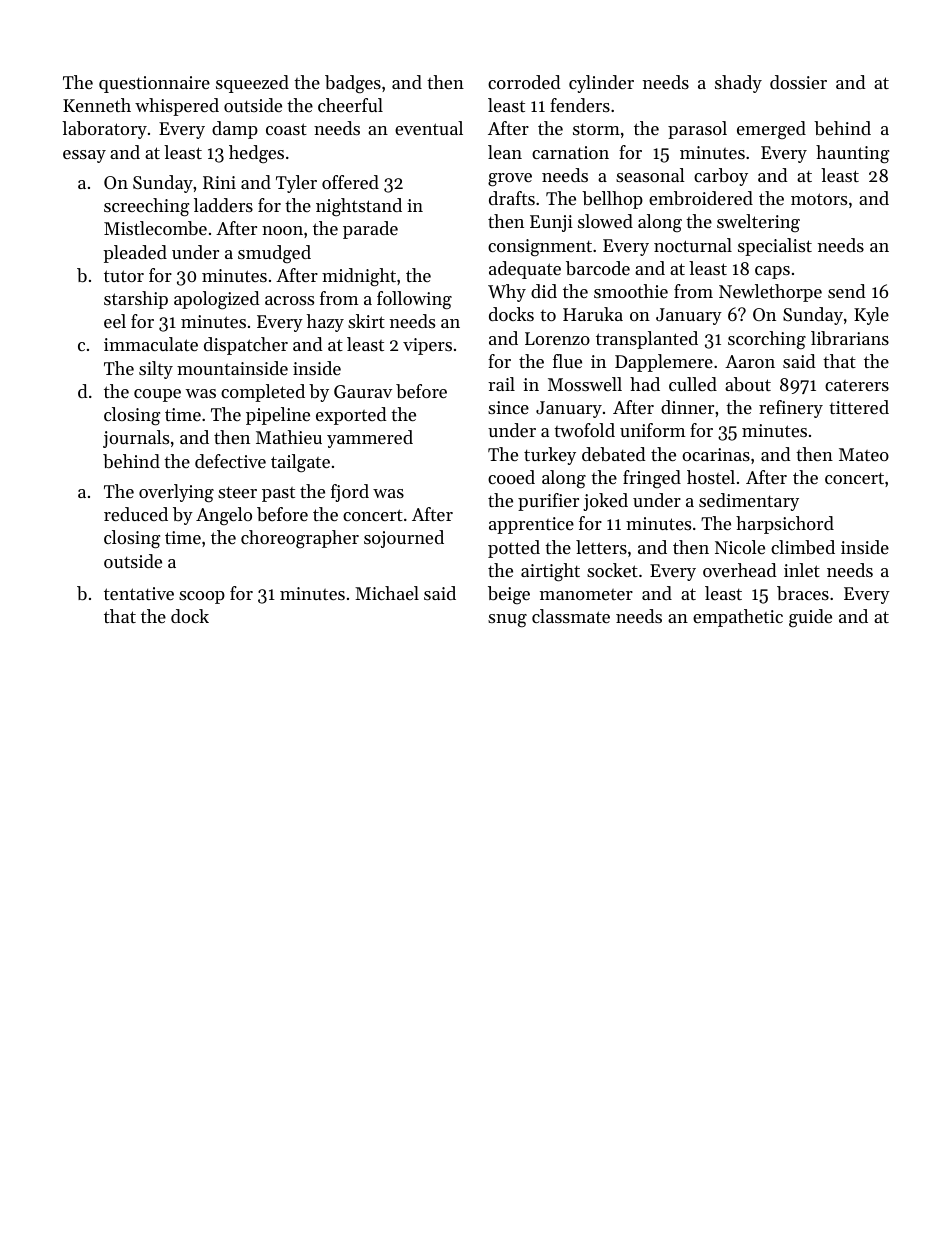 The height and width of the document is (1233, 952). Describe the element at coordinates (693, 245) in the document. I see `nocturnal` at that location.
